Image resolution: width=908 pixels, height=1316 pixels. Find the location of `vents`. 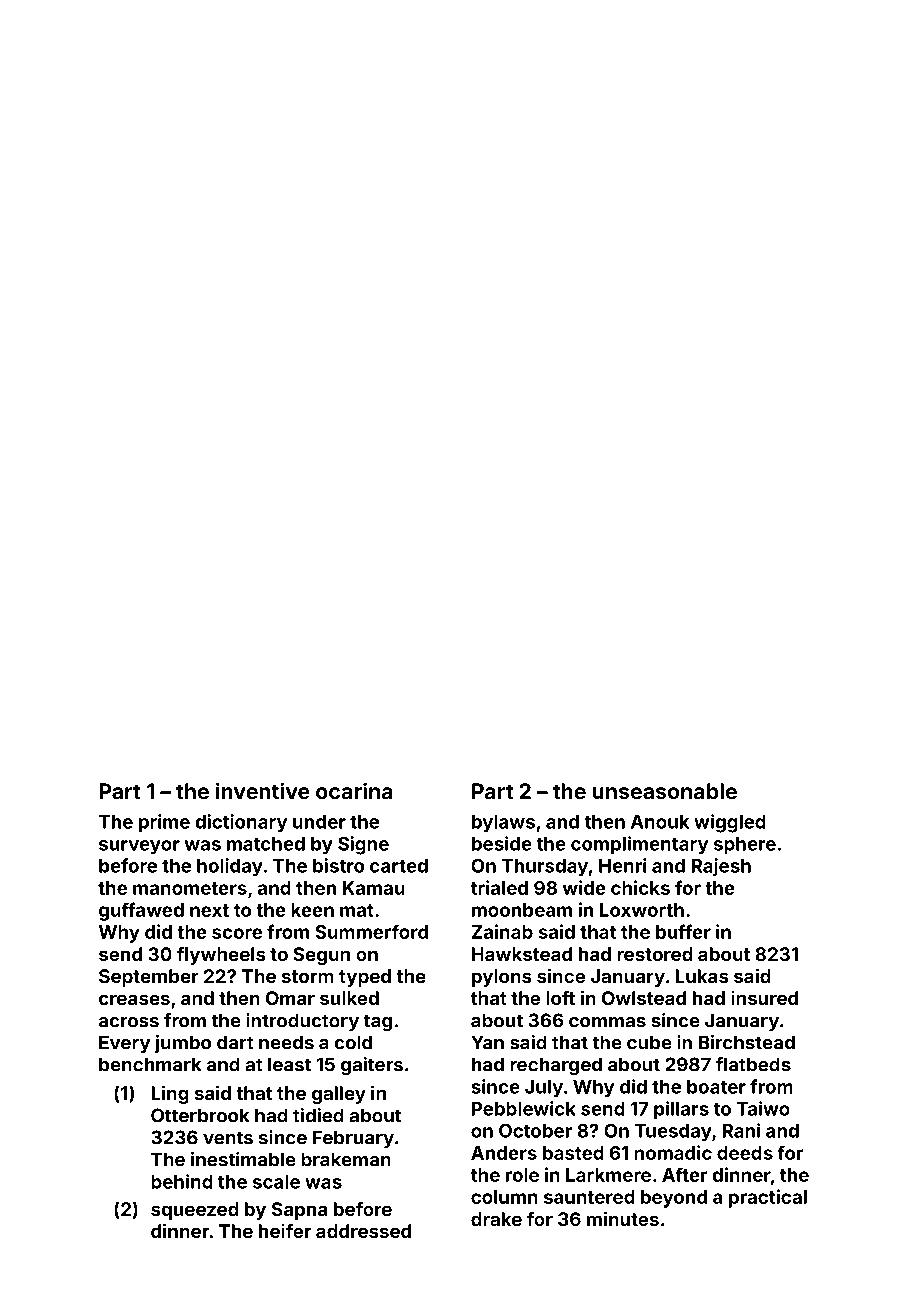

vents is located at coordinates (228, 1138).
